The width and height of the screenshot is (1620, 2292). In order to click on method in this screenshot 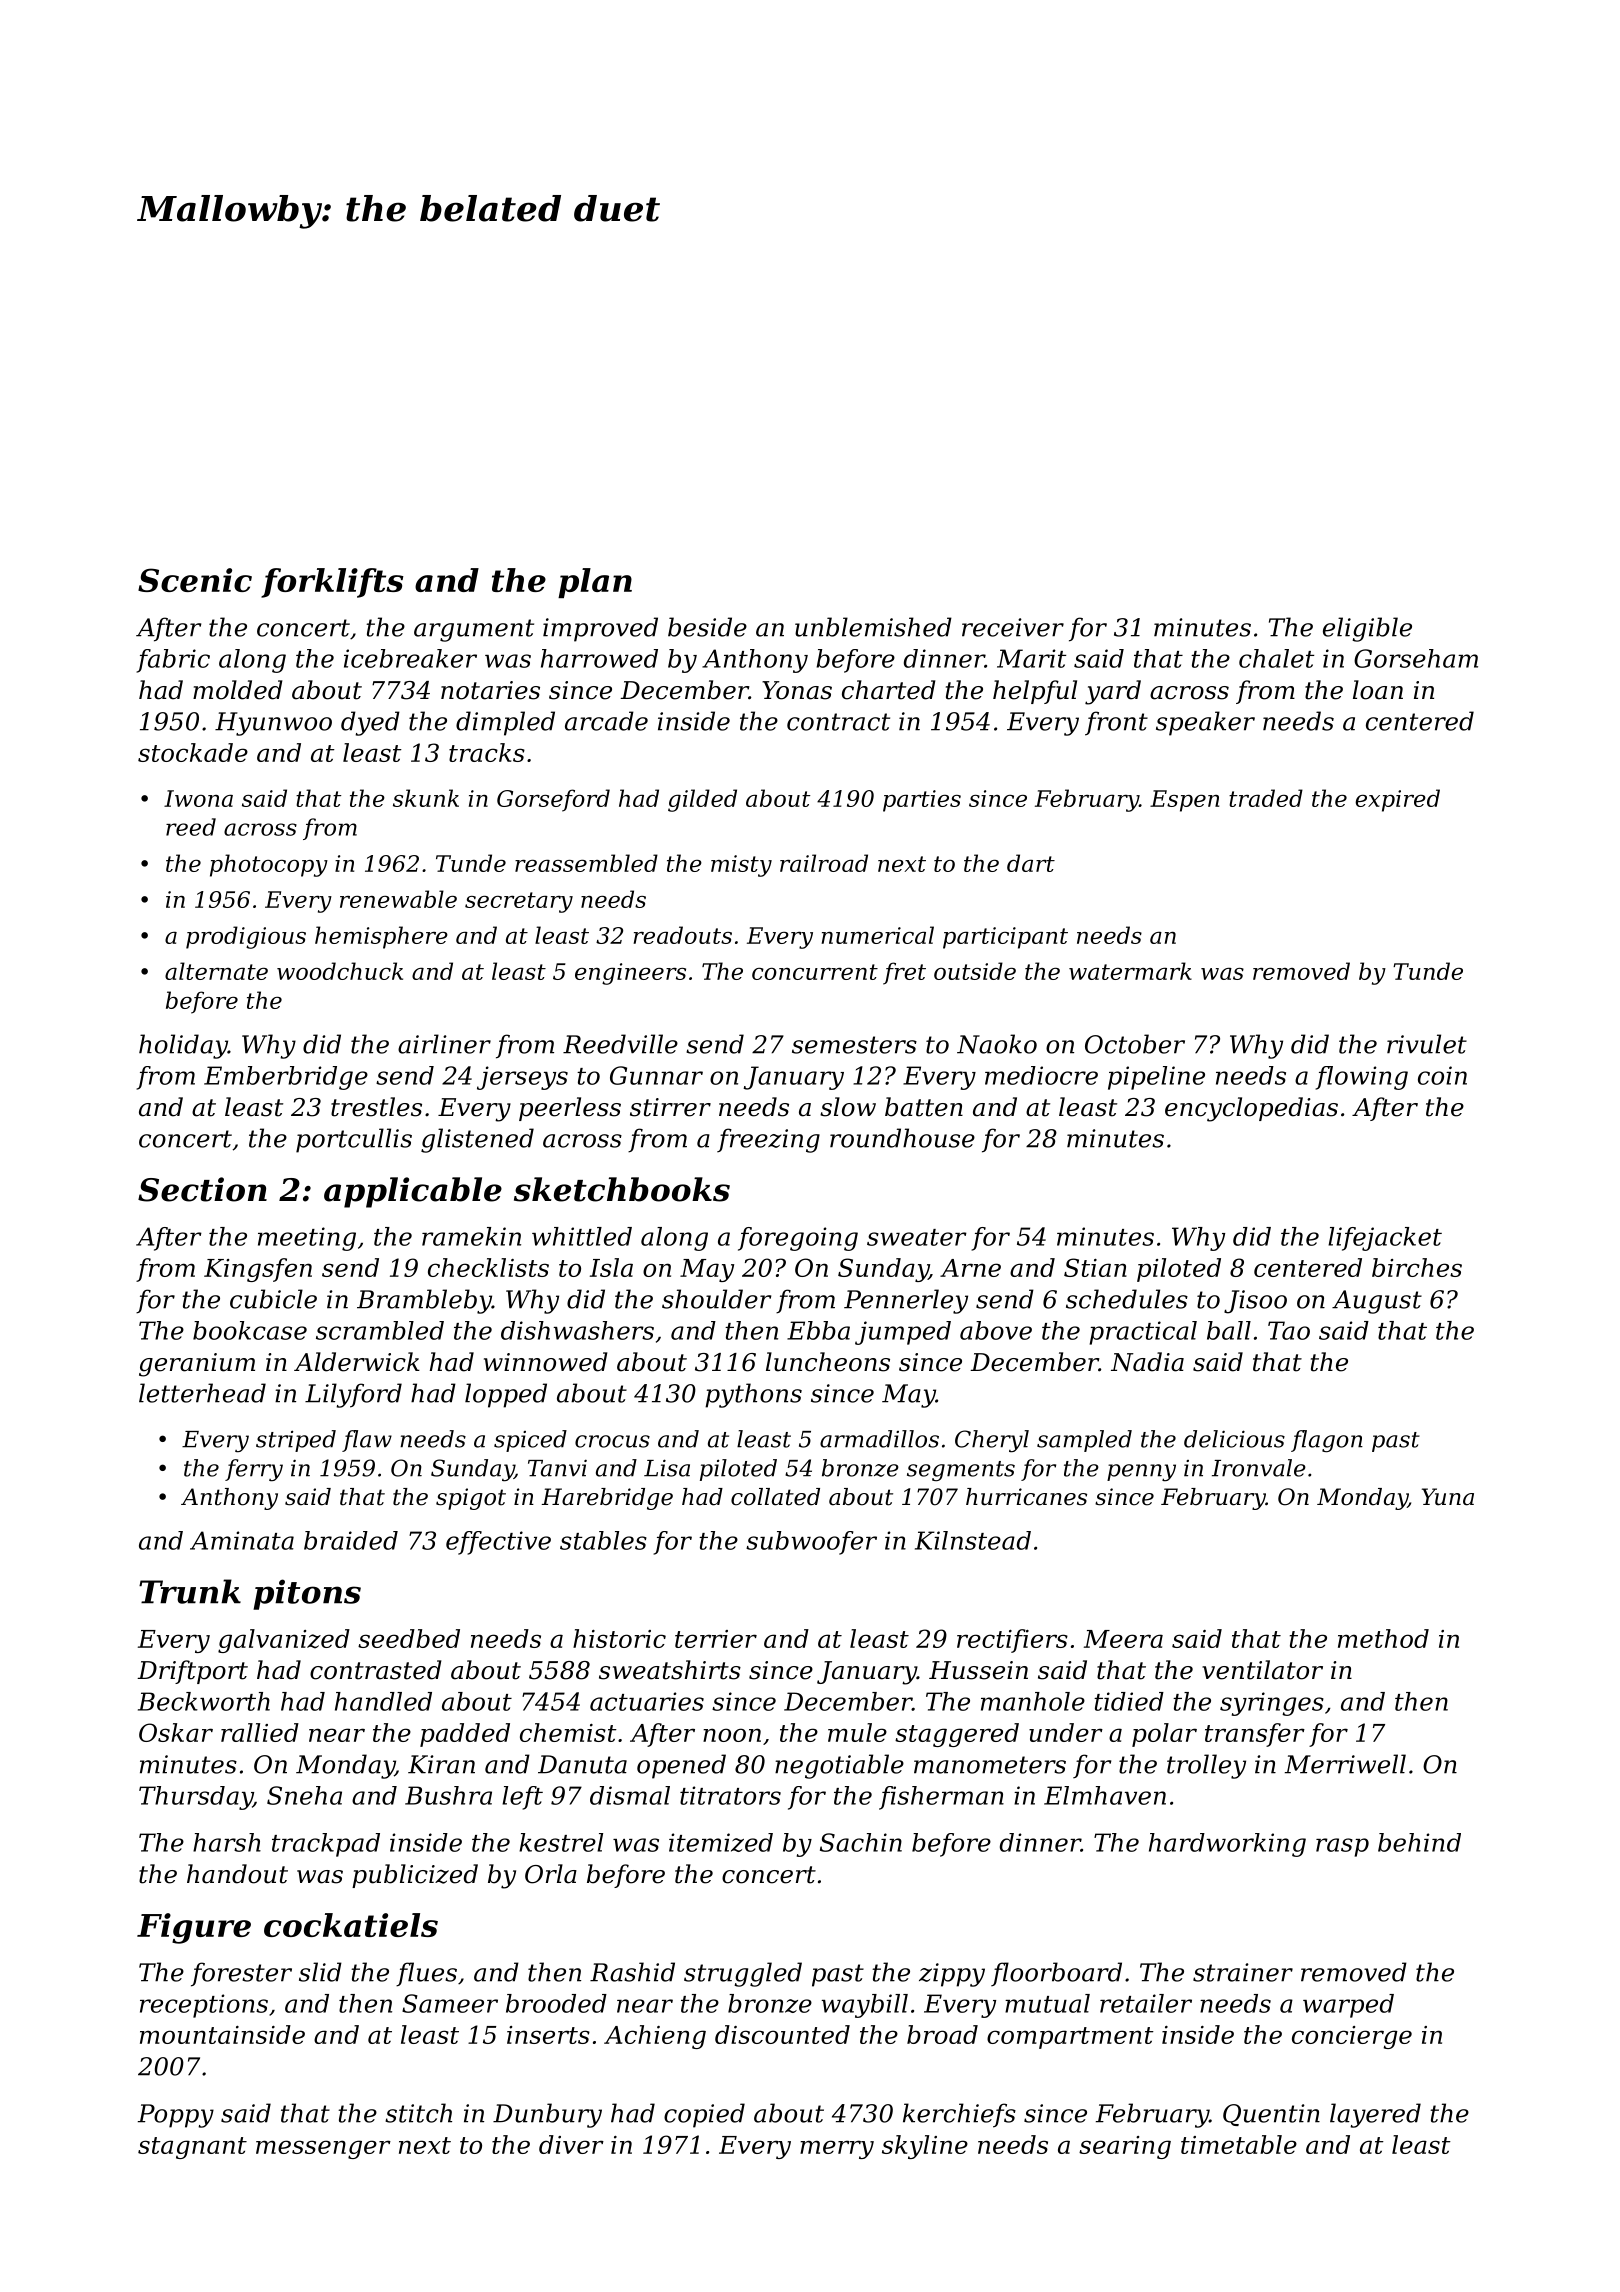, I will do `click(1383, 1638)`.
